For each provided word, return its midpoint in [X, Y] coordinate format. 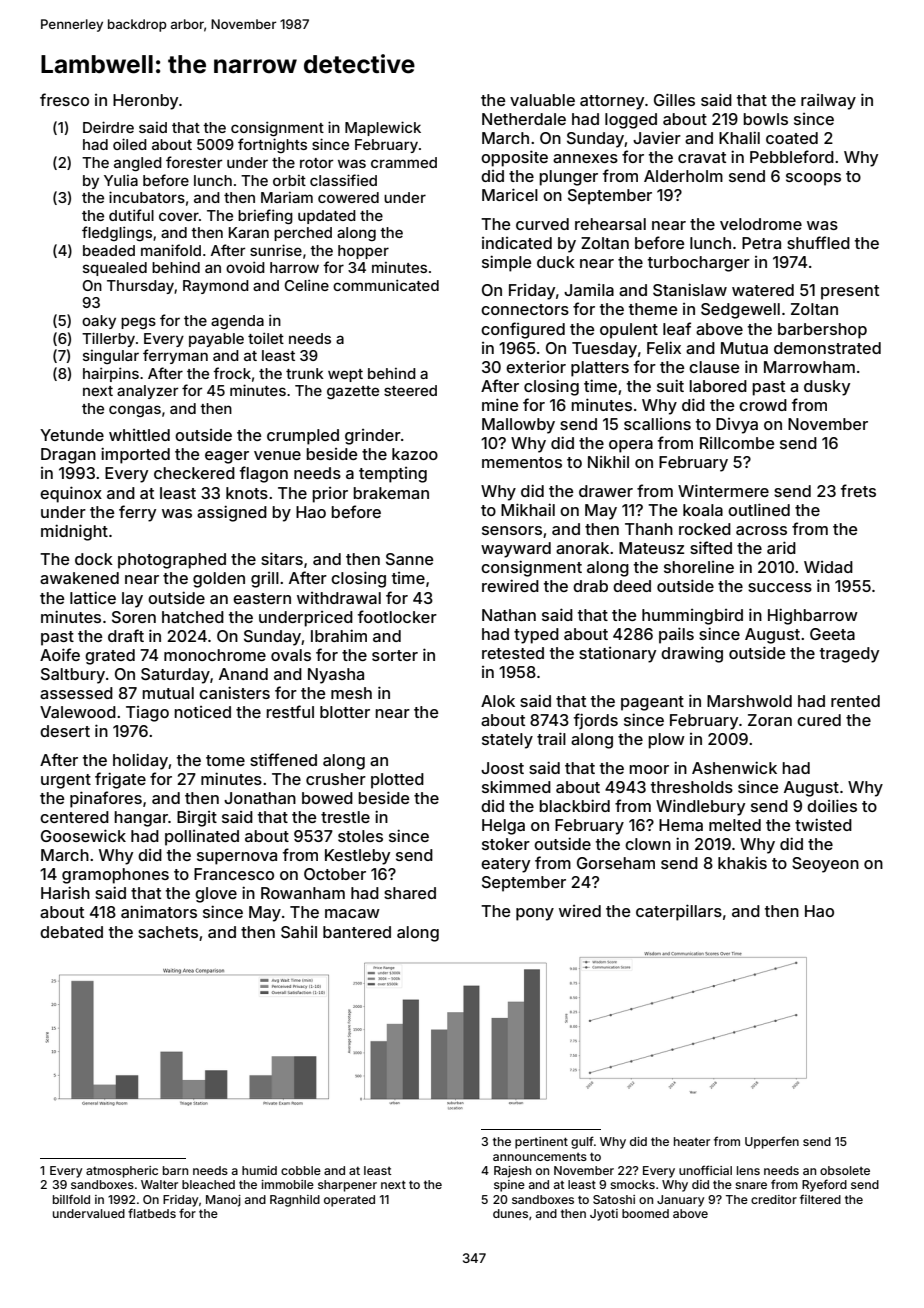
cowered [348, 197]
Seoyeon [825, 865]
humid [259, 1170]
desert [65, 731]
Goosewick [83, 835]
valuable [542, 100]
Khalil [739, 137]
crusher [336, 779]
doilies [832, 805]
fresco [64, 99]
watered [763, 290]
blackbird [574, 805]
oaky [99, 322]
